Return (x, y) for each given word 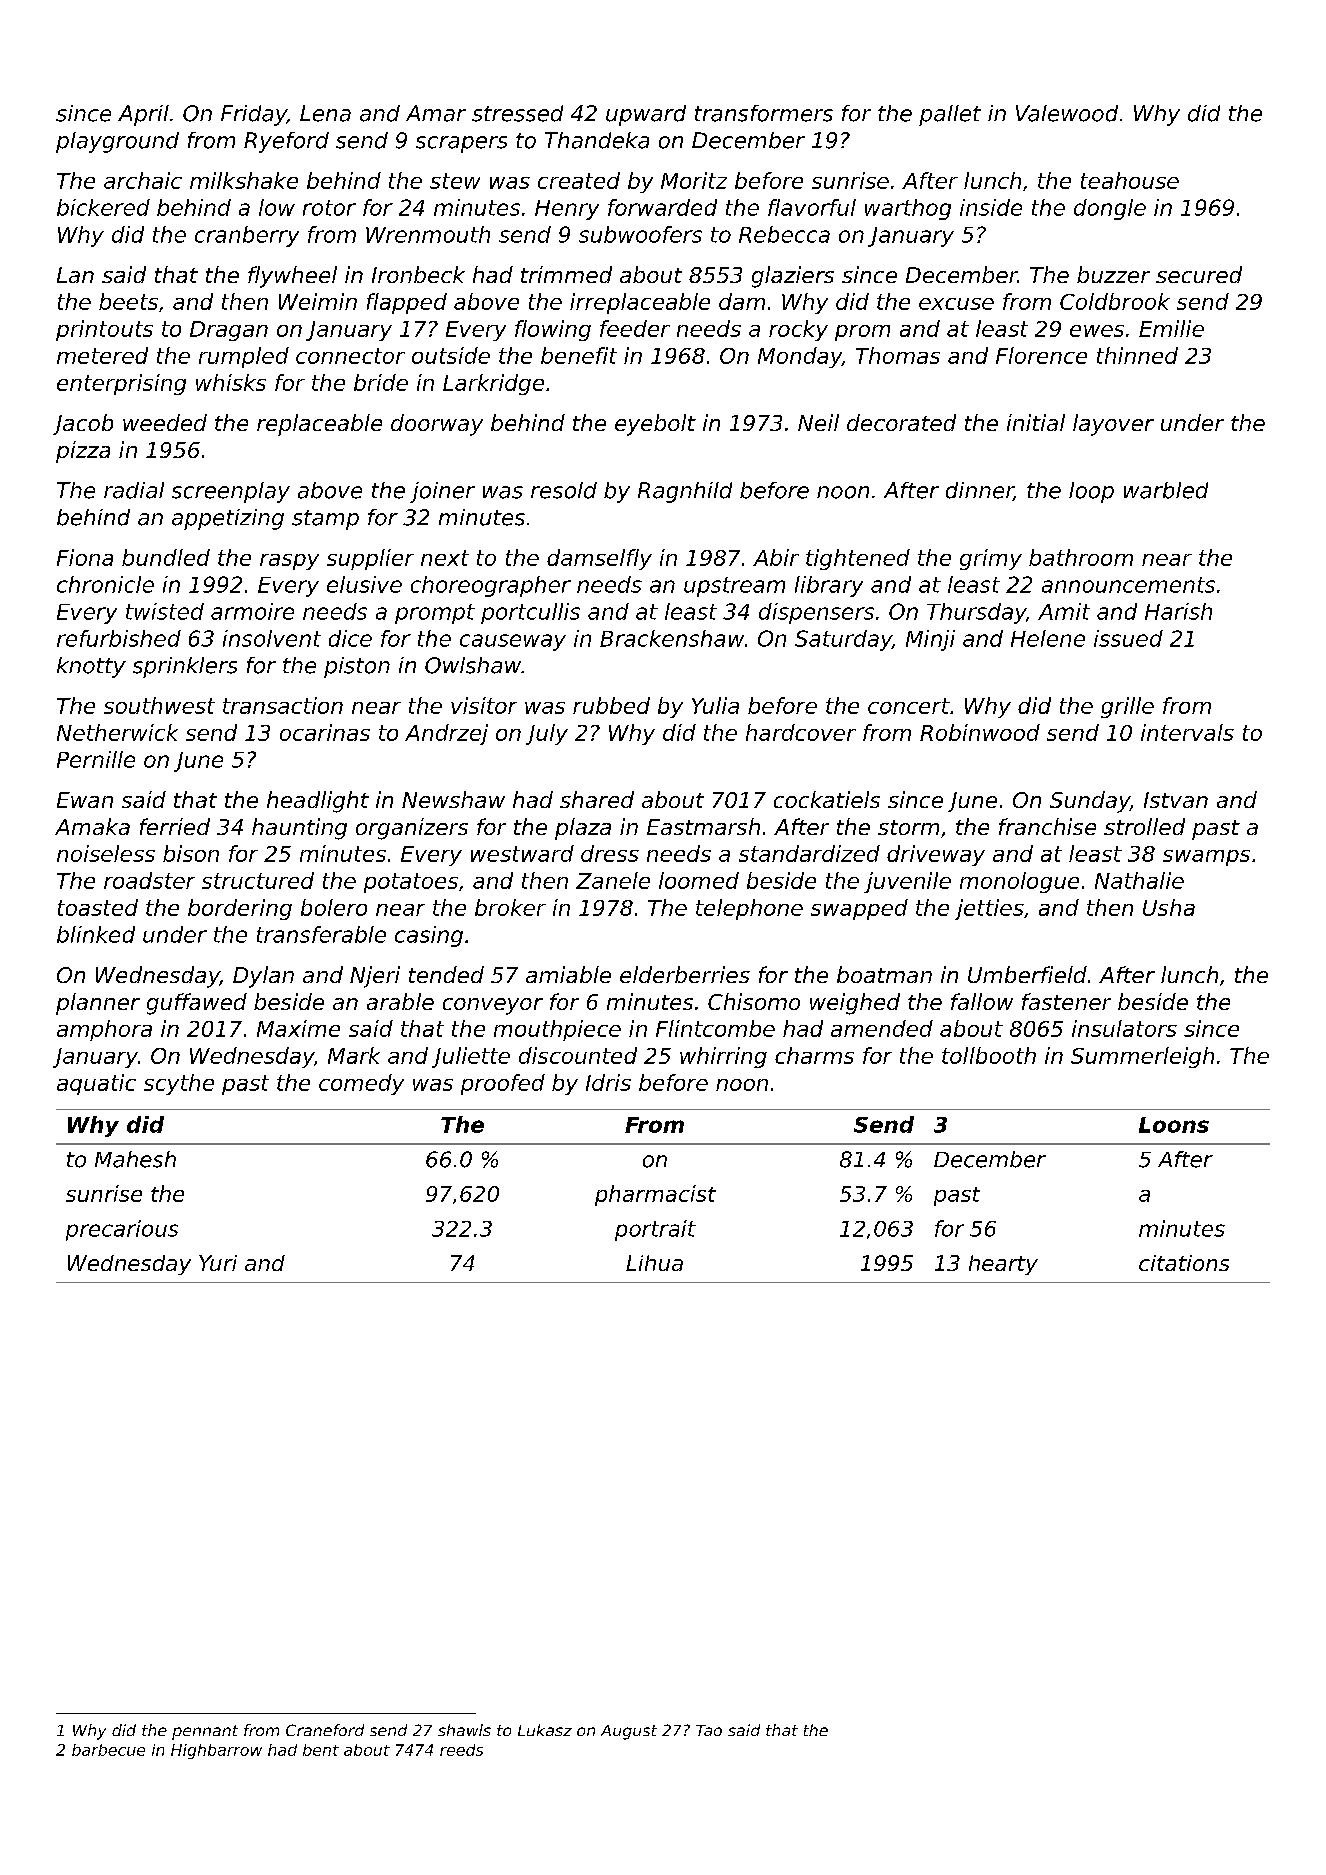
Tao (709, 1730)
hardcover (801, 732)
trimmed (566, 274)
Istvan (1176, 800)
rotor (329, 208)
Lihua (654, 1263)
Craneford (325, 1730)
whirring (723, 1057)
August (629, 1732)
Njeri (375, 977)
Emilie (1171, 328)
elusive (364, 584)
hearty (1003, 1265)
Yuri (218, 1263)
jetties (989, 909)
